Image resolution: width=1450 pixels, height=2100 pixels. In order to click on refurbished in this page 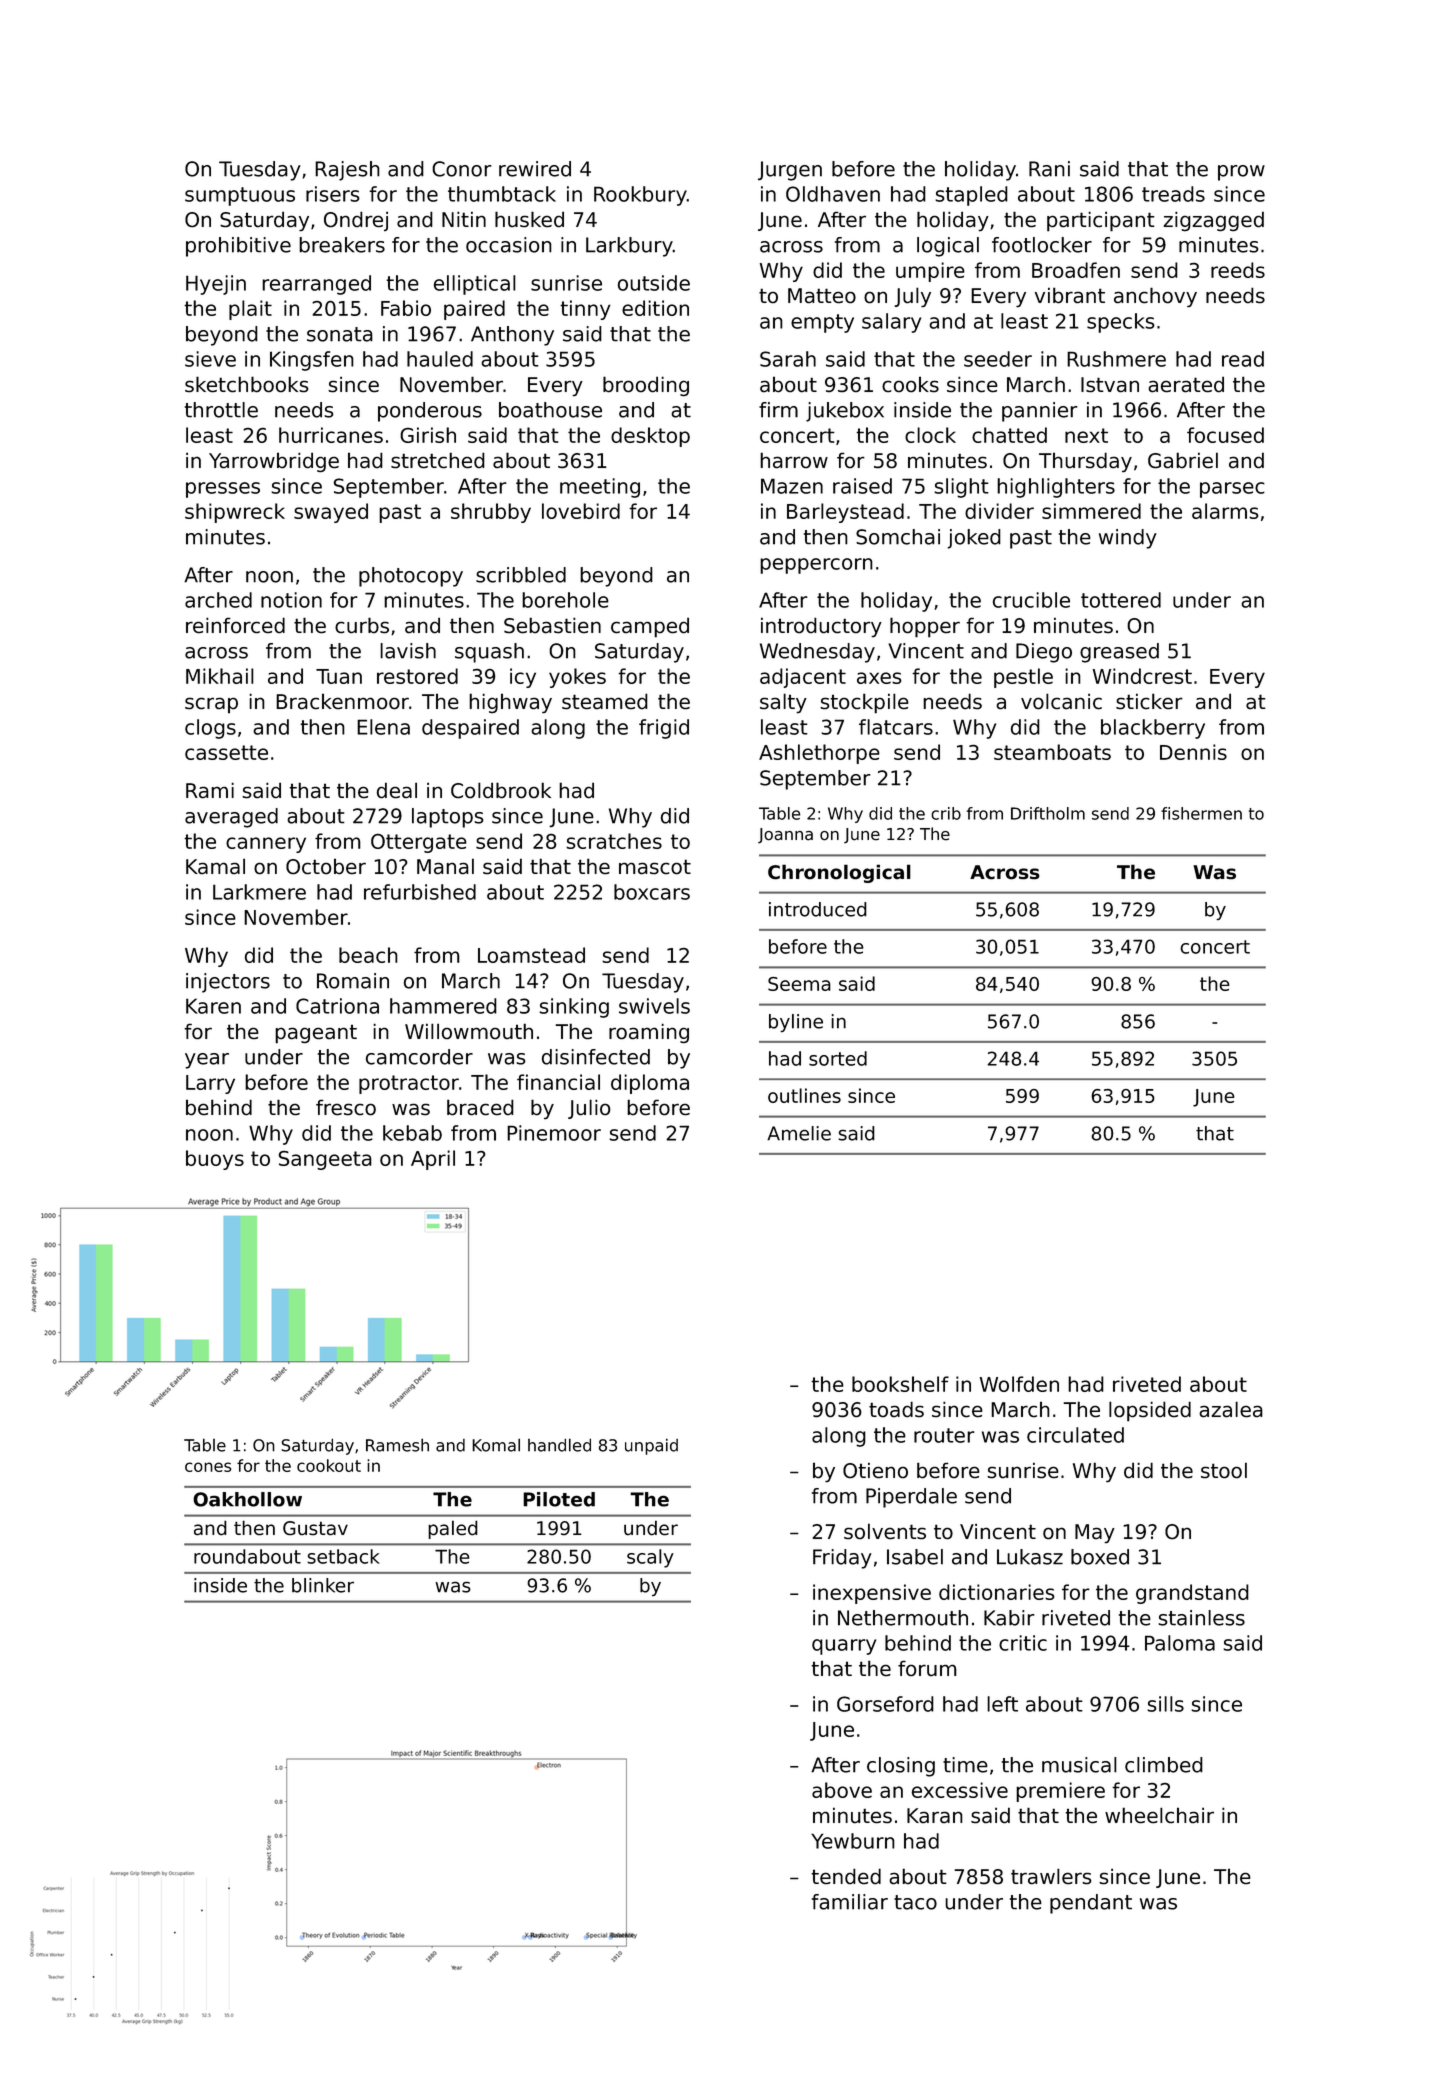, I will do `click(420, 892)`.
